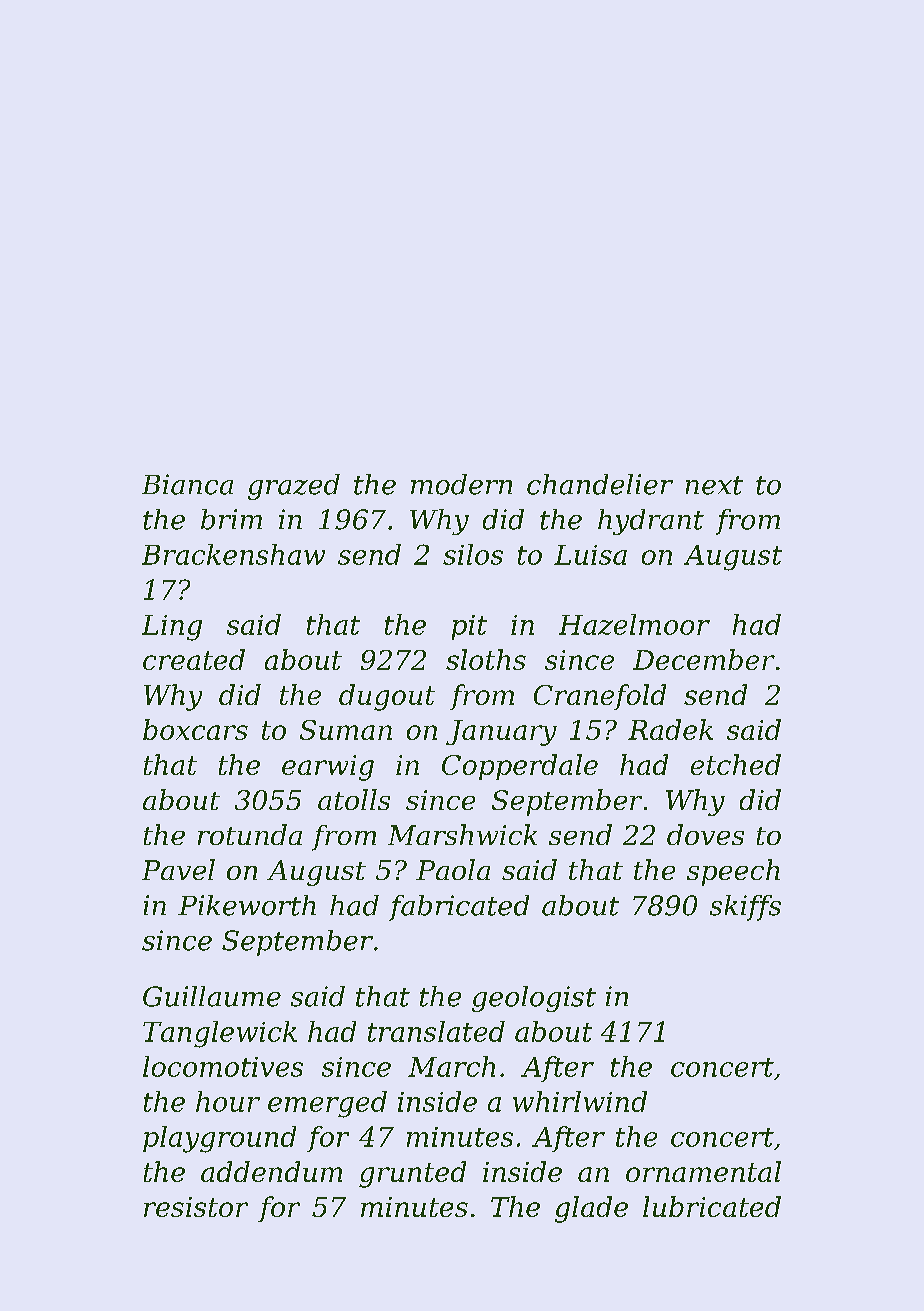 Image resolution: width=924 pixels, height=1311 pixels. Describe the element at coordinates (354, 799) in the screenshot. I see `atolls` at that location.
